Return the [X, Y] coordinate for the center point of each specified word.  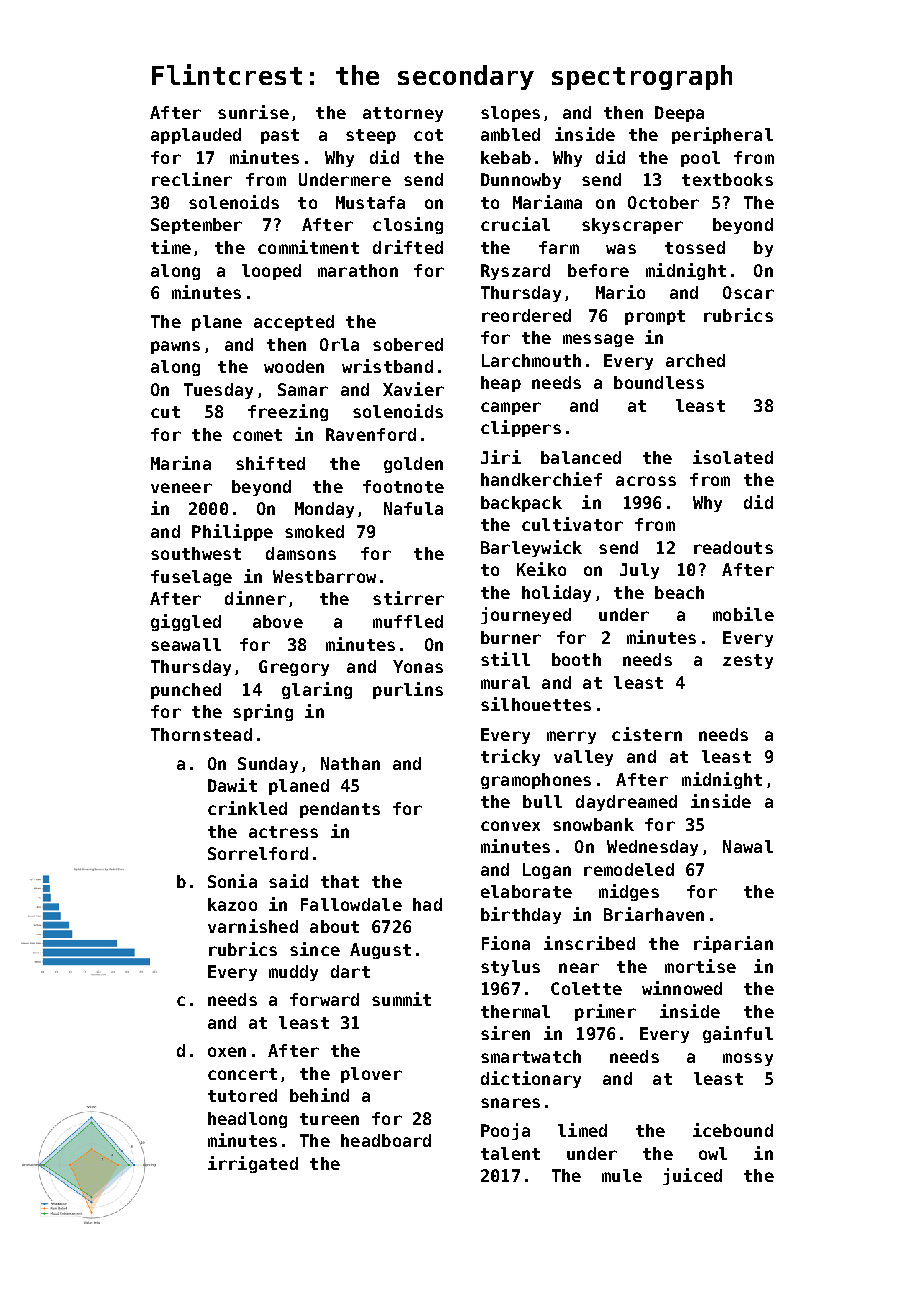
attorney [403, 114]
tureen [329, 1119]
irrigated [253, 1164]
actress [283, 832]
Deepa [679, 114]
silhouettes [536, 704]
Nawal [748, 846]
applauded [196, 136]
